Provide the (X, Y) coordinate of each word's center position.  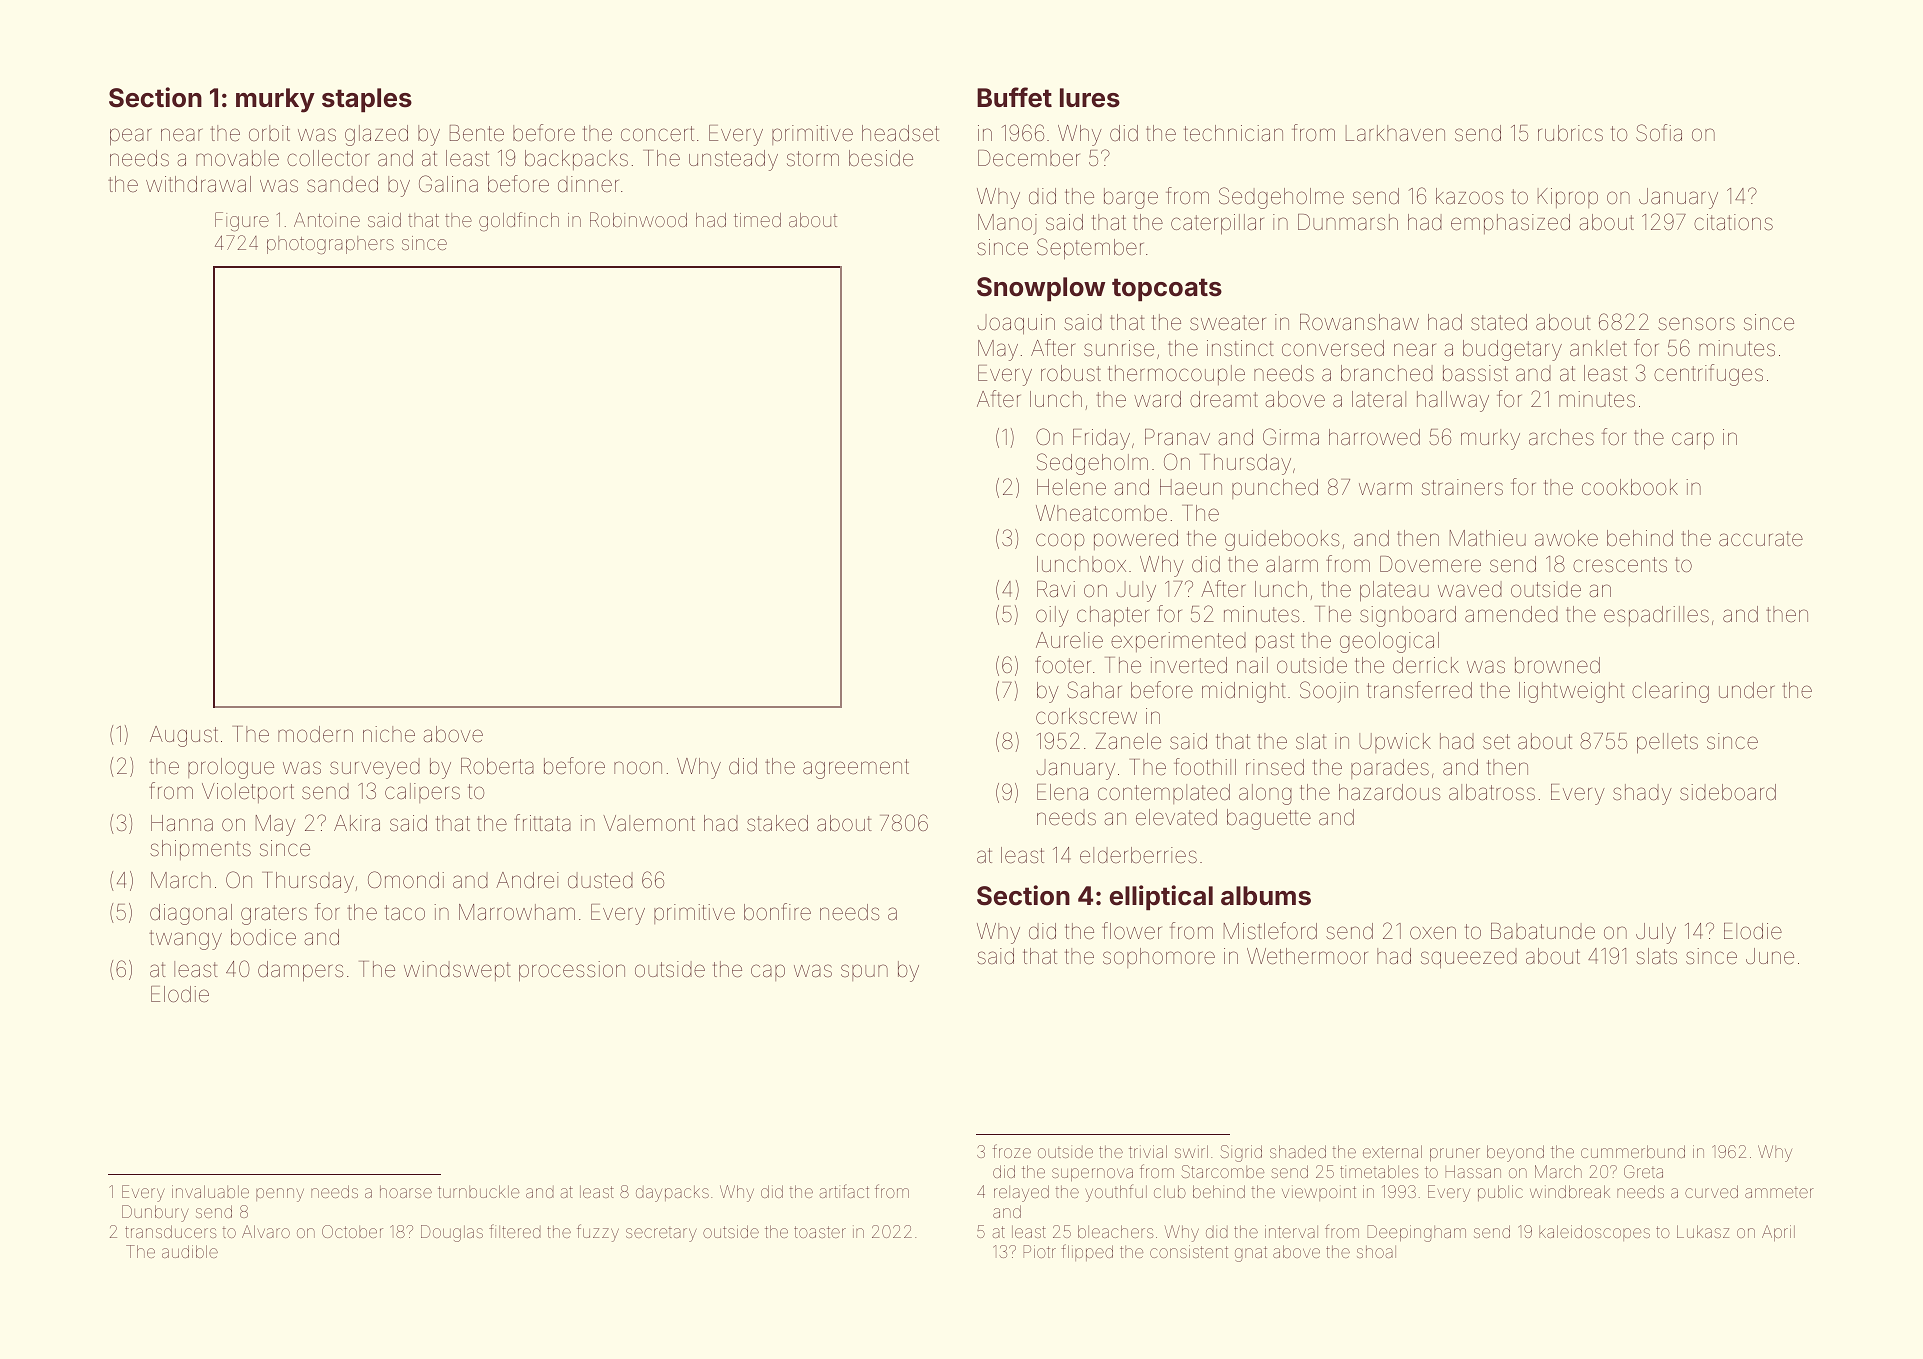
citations (1733, 222)
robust (1071, 373)
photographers (330, 245)
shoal (1376, 1251)
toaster (820, 1232)
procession (572, 971)
